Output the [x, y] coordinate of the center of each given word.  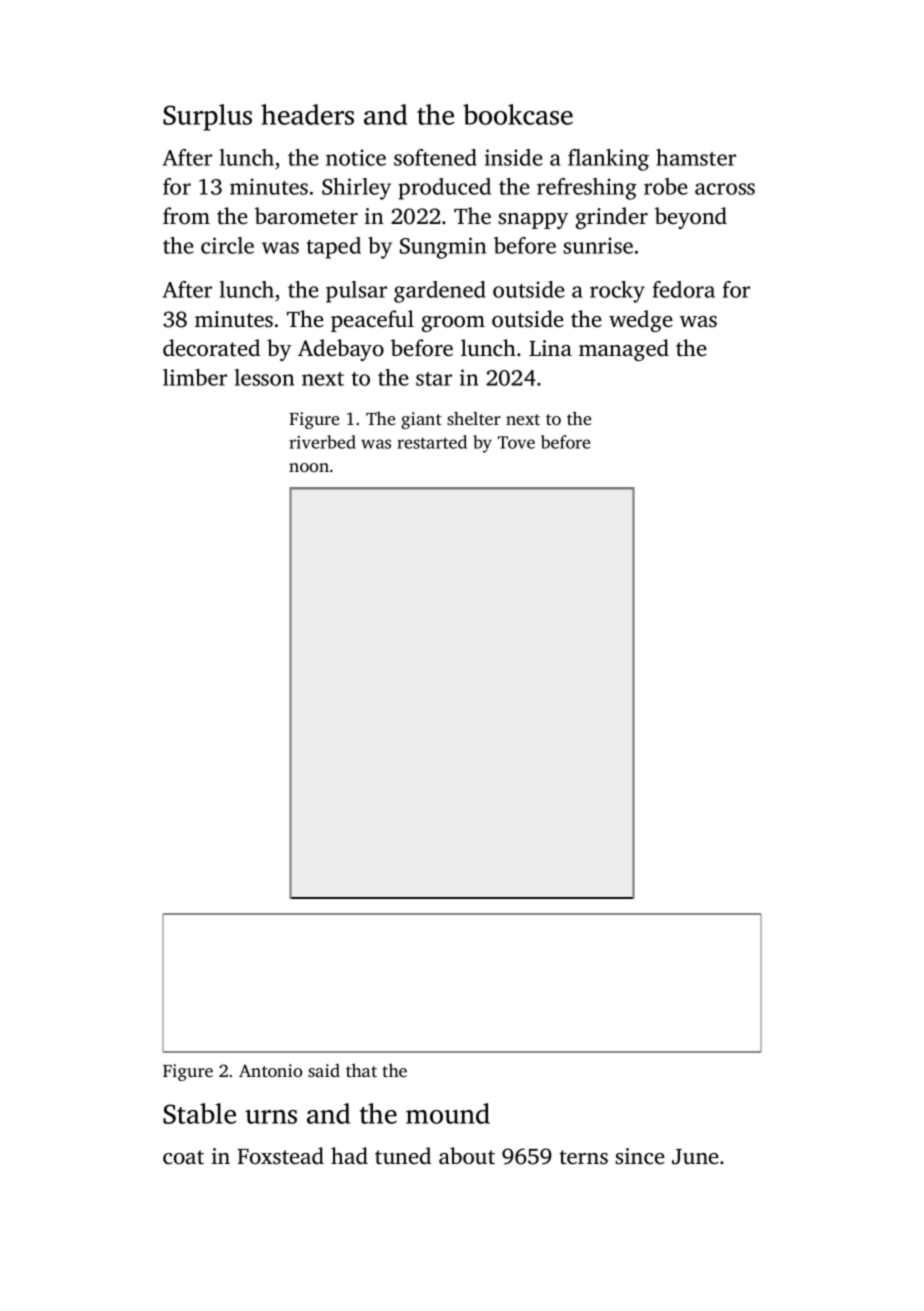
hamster [696, 157]
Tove [516, 442]
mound [448, 1113]
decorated [211, 348]
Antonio [270, 1070]
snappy [533, 221]
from [186, 216]
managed [624, 350]
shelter [474, 418]
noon [309, 467]
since [640, 1156]
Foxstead [280, 1156]
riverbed [322, 442]
